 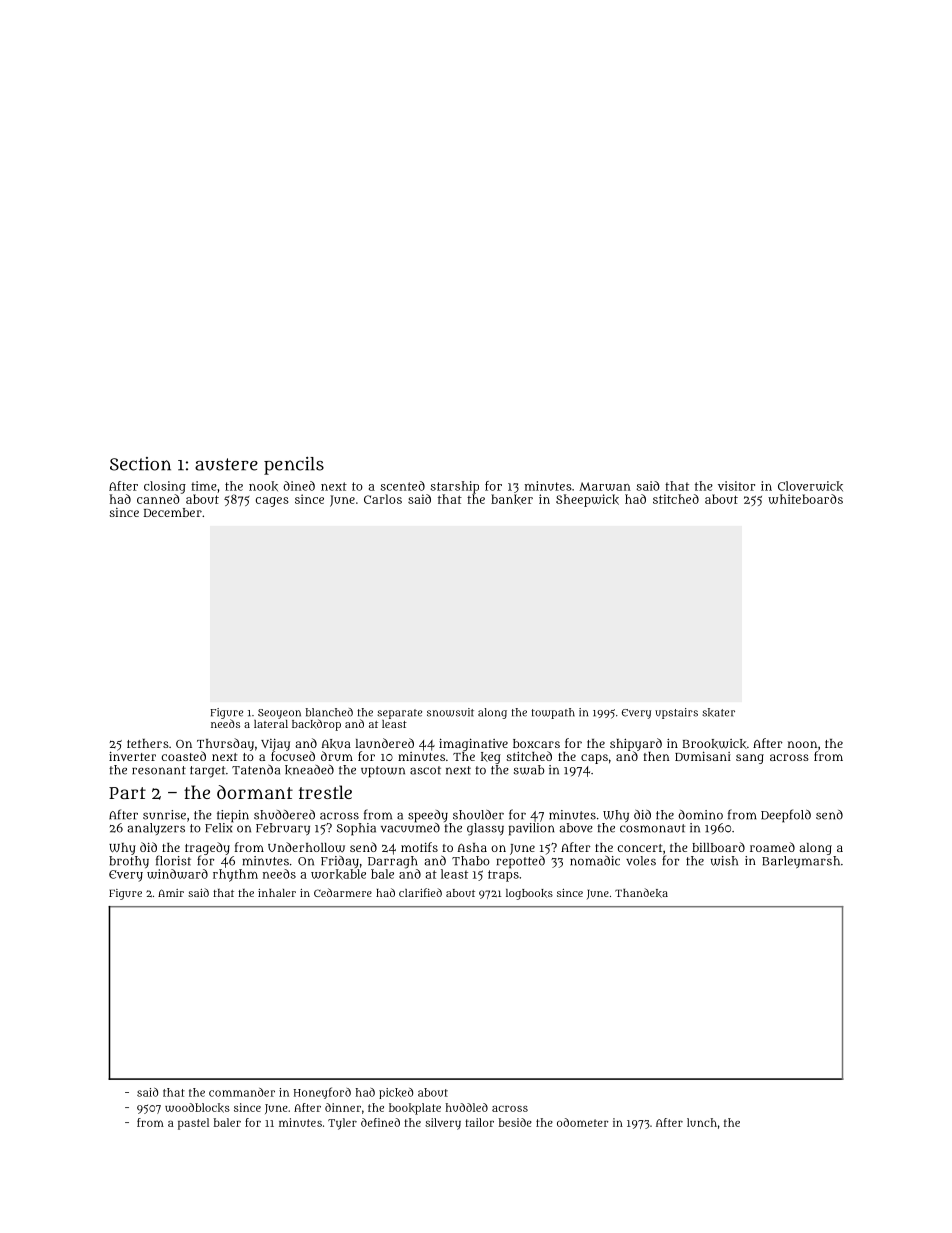 I want to click on dined, so click(x=299, y=486).
